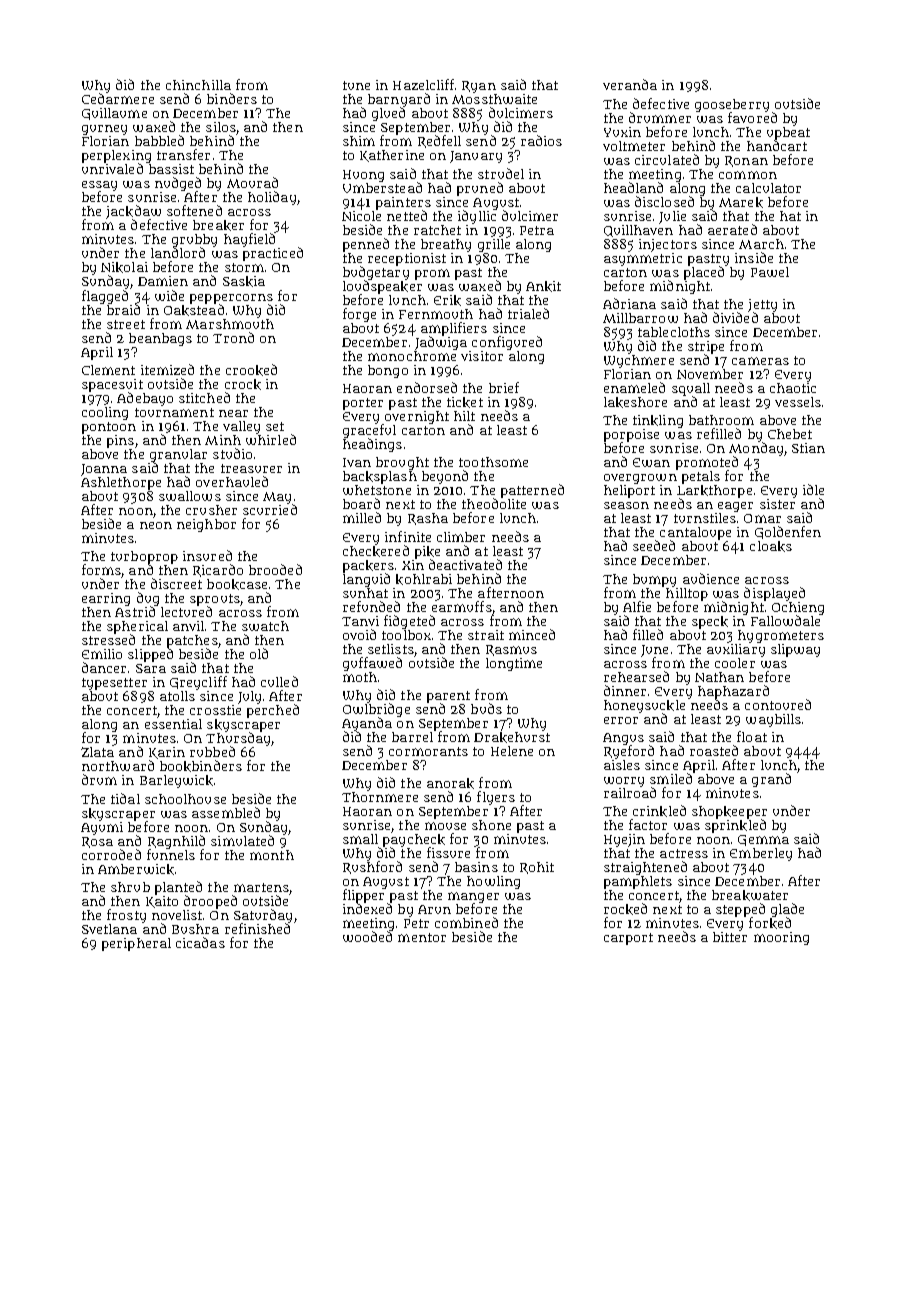 The image size is (908, 1316). Describe the element at coordinates (493, 462) in the page. I see `toothsome` at that location.
